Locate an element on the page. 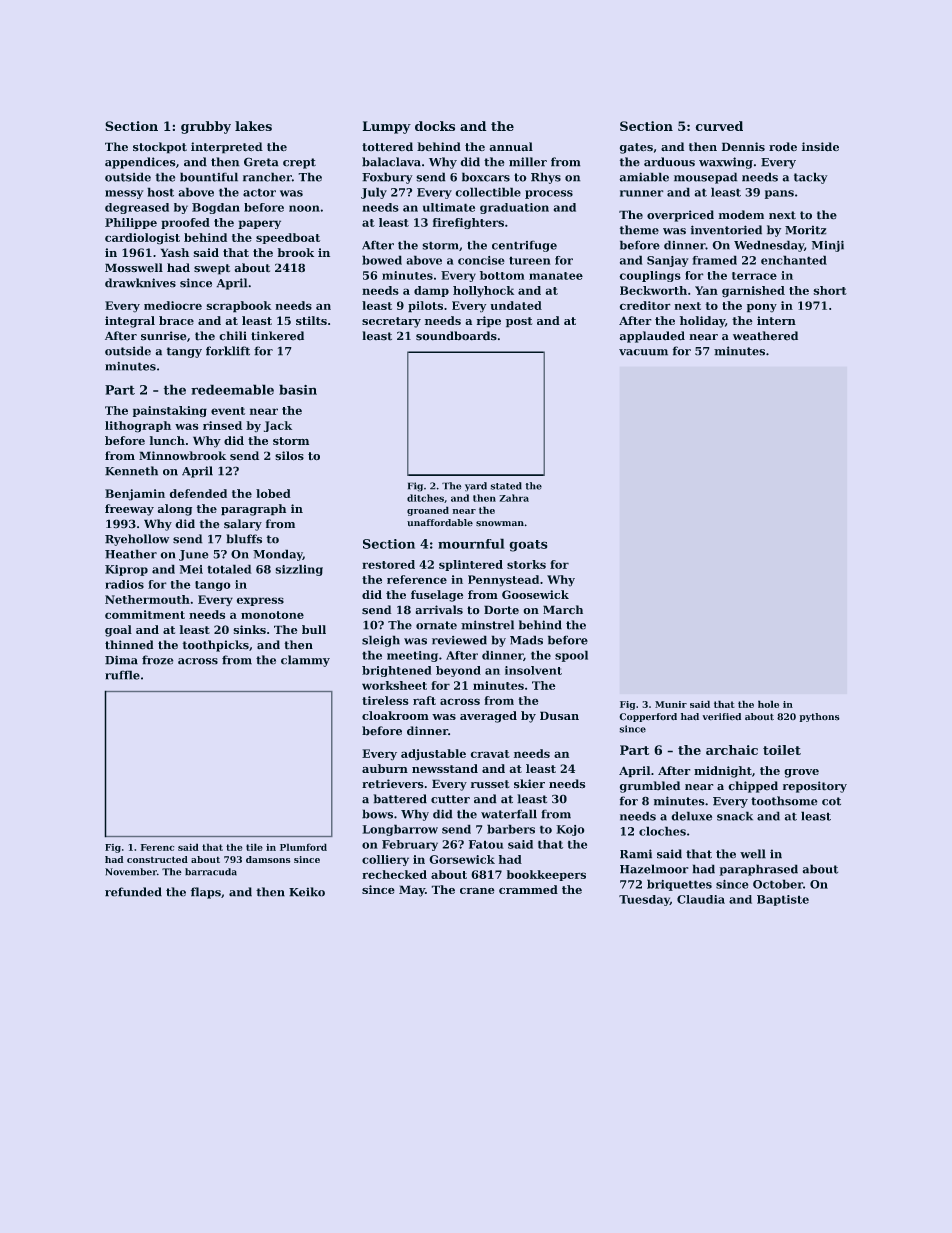  yard is located at coordinates (476, 487).
